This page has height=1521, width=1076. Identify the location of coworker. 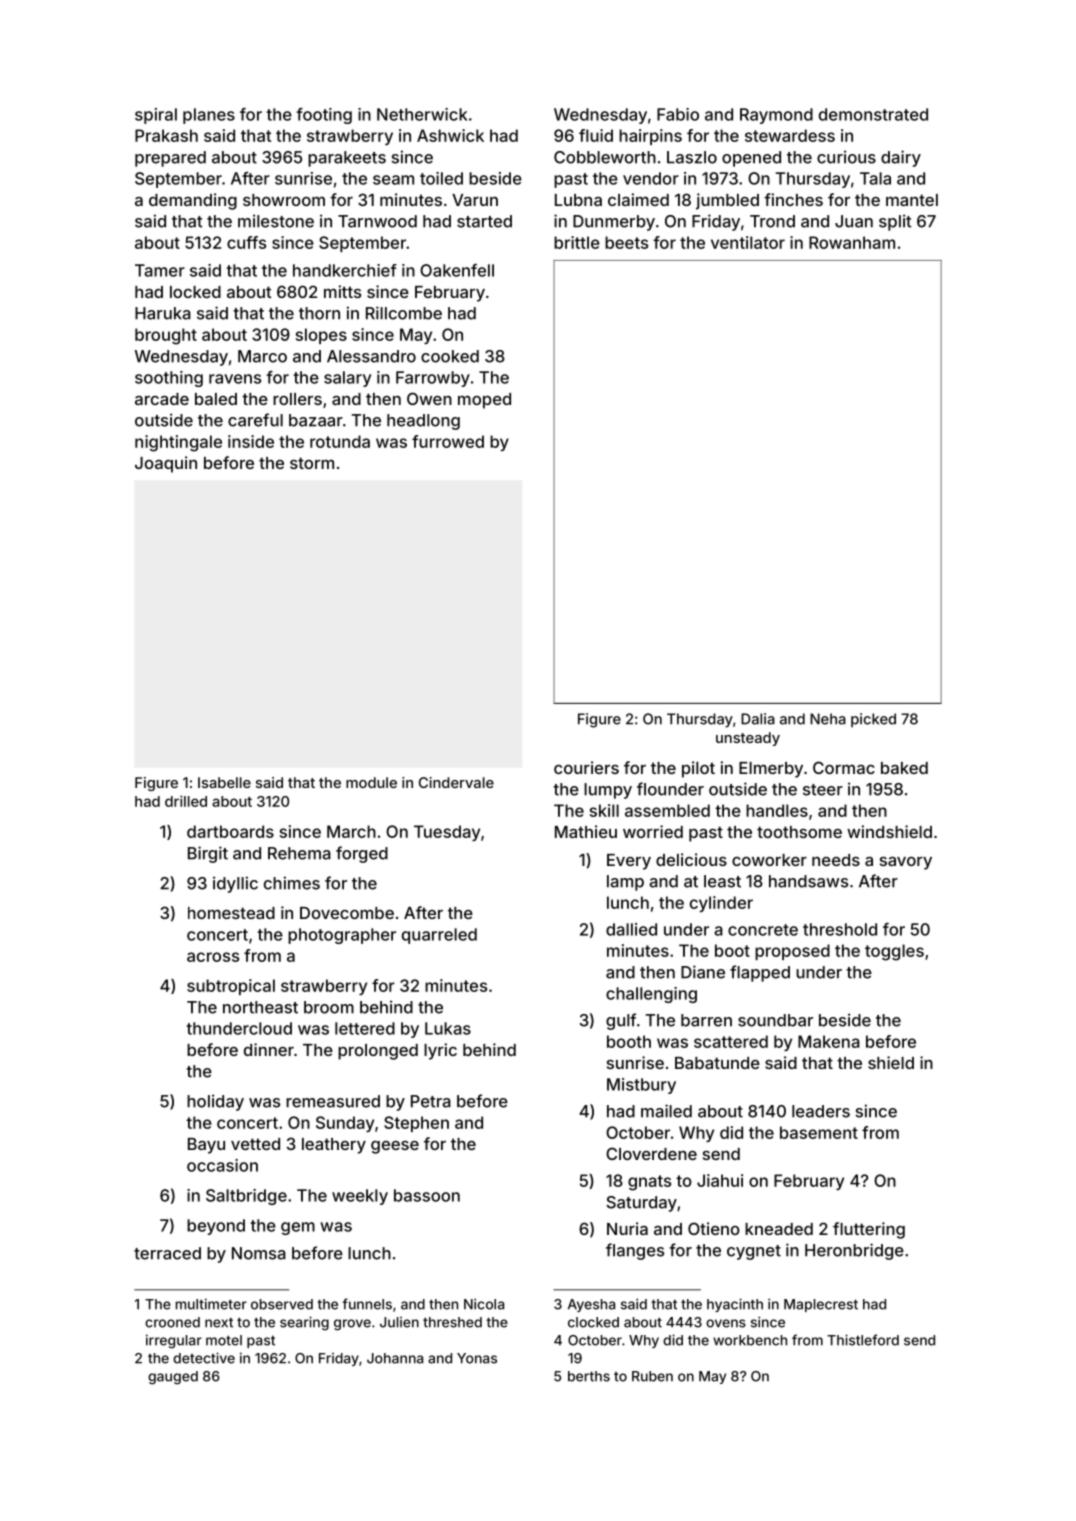
(769, 860).
